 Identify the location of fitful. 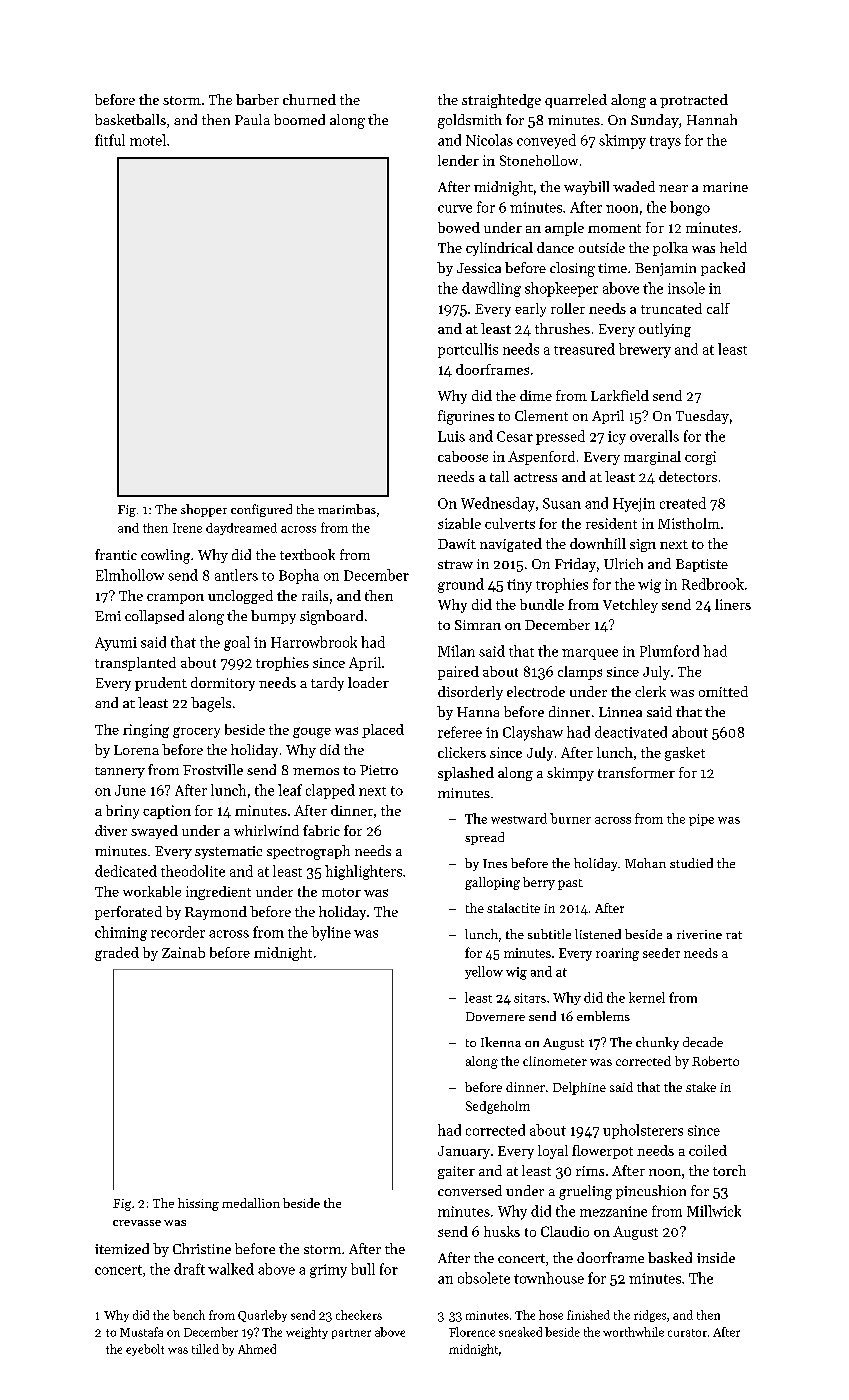
(110, 140).
